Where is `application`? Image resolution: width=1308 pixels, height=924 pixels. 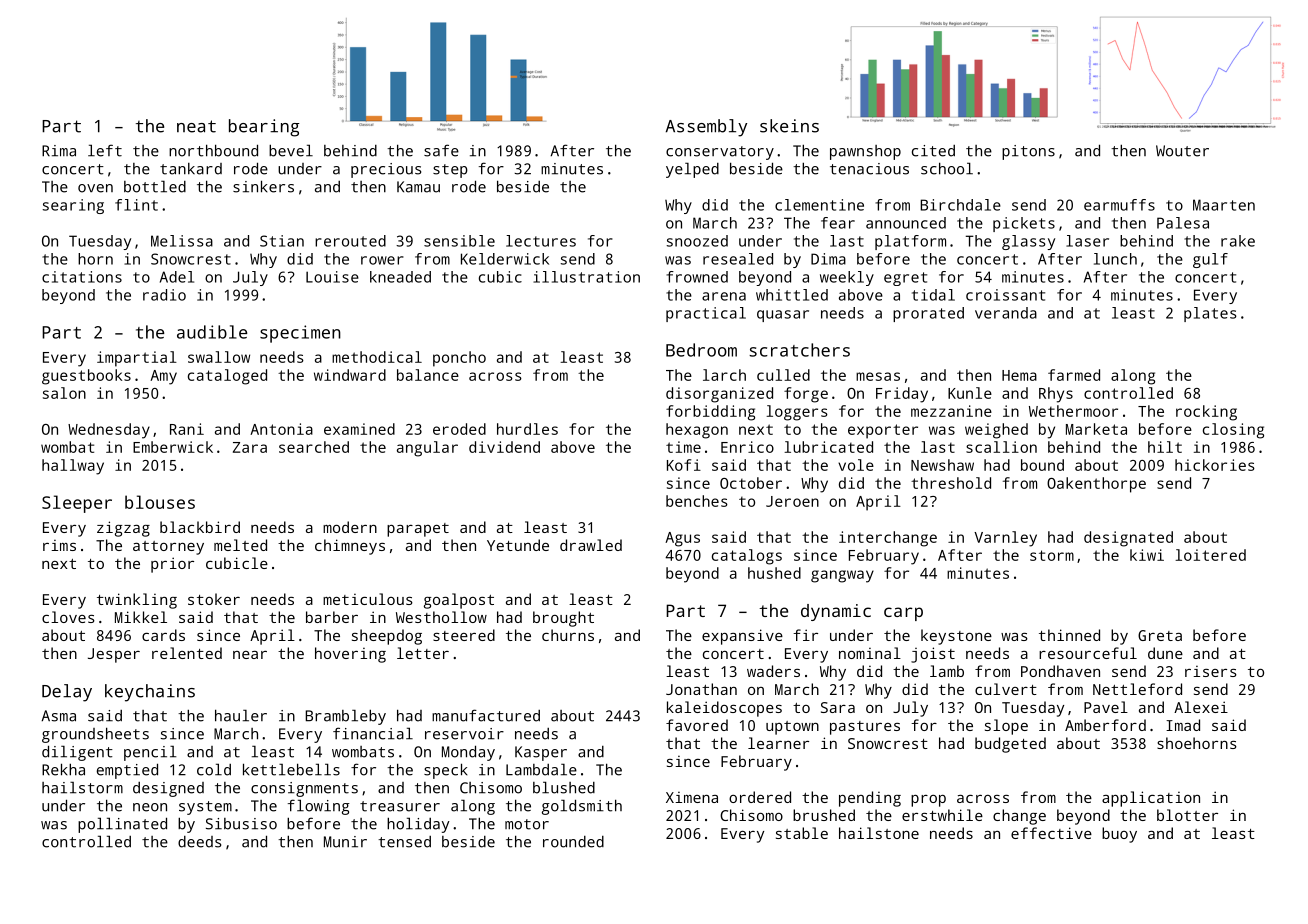 application is located at coordinates (1151, 799).
